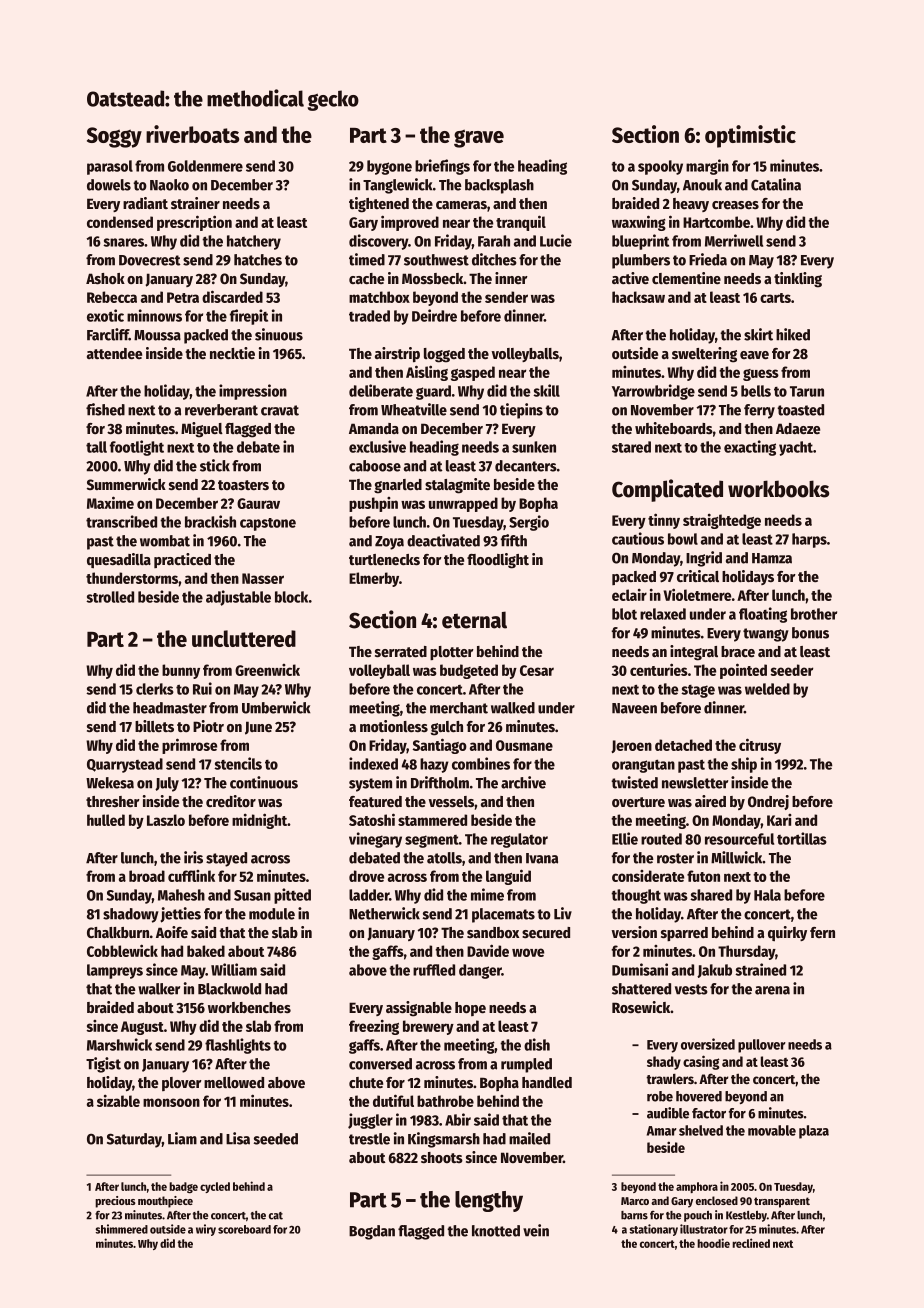  I want to click on mellowed, so click(234, 1082).
